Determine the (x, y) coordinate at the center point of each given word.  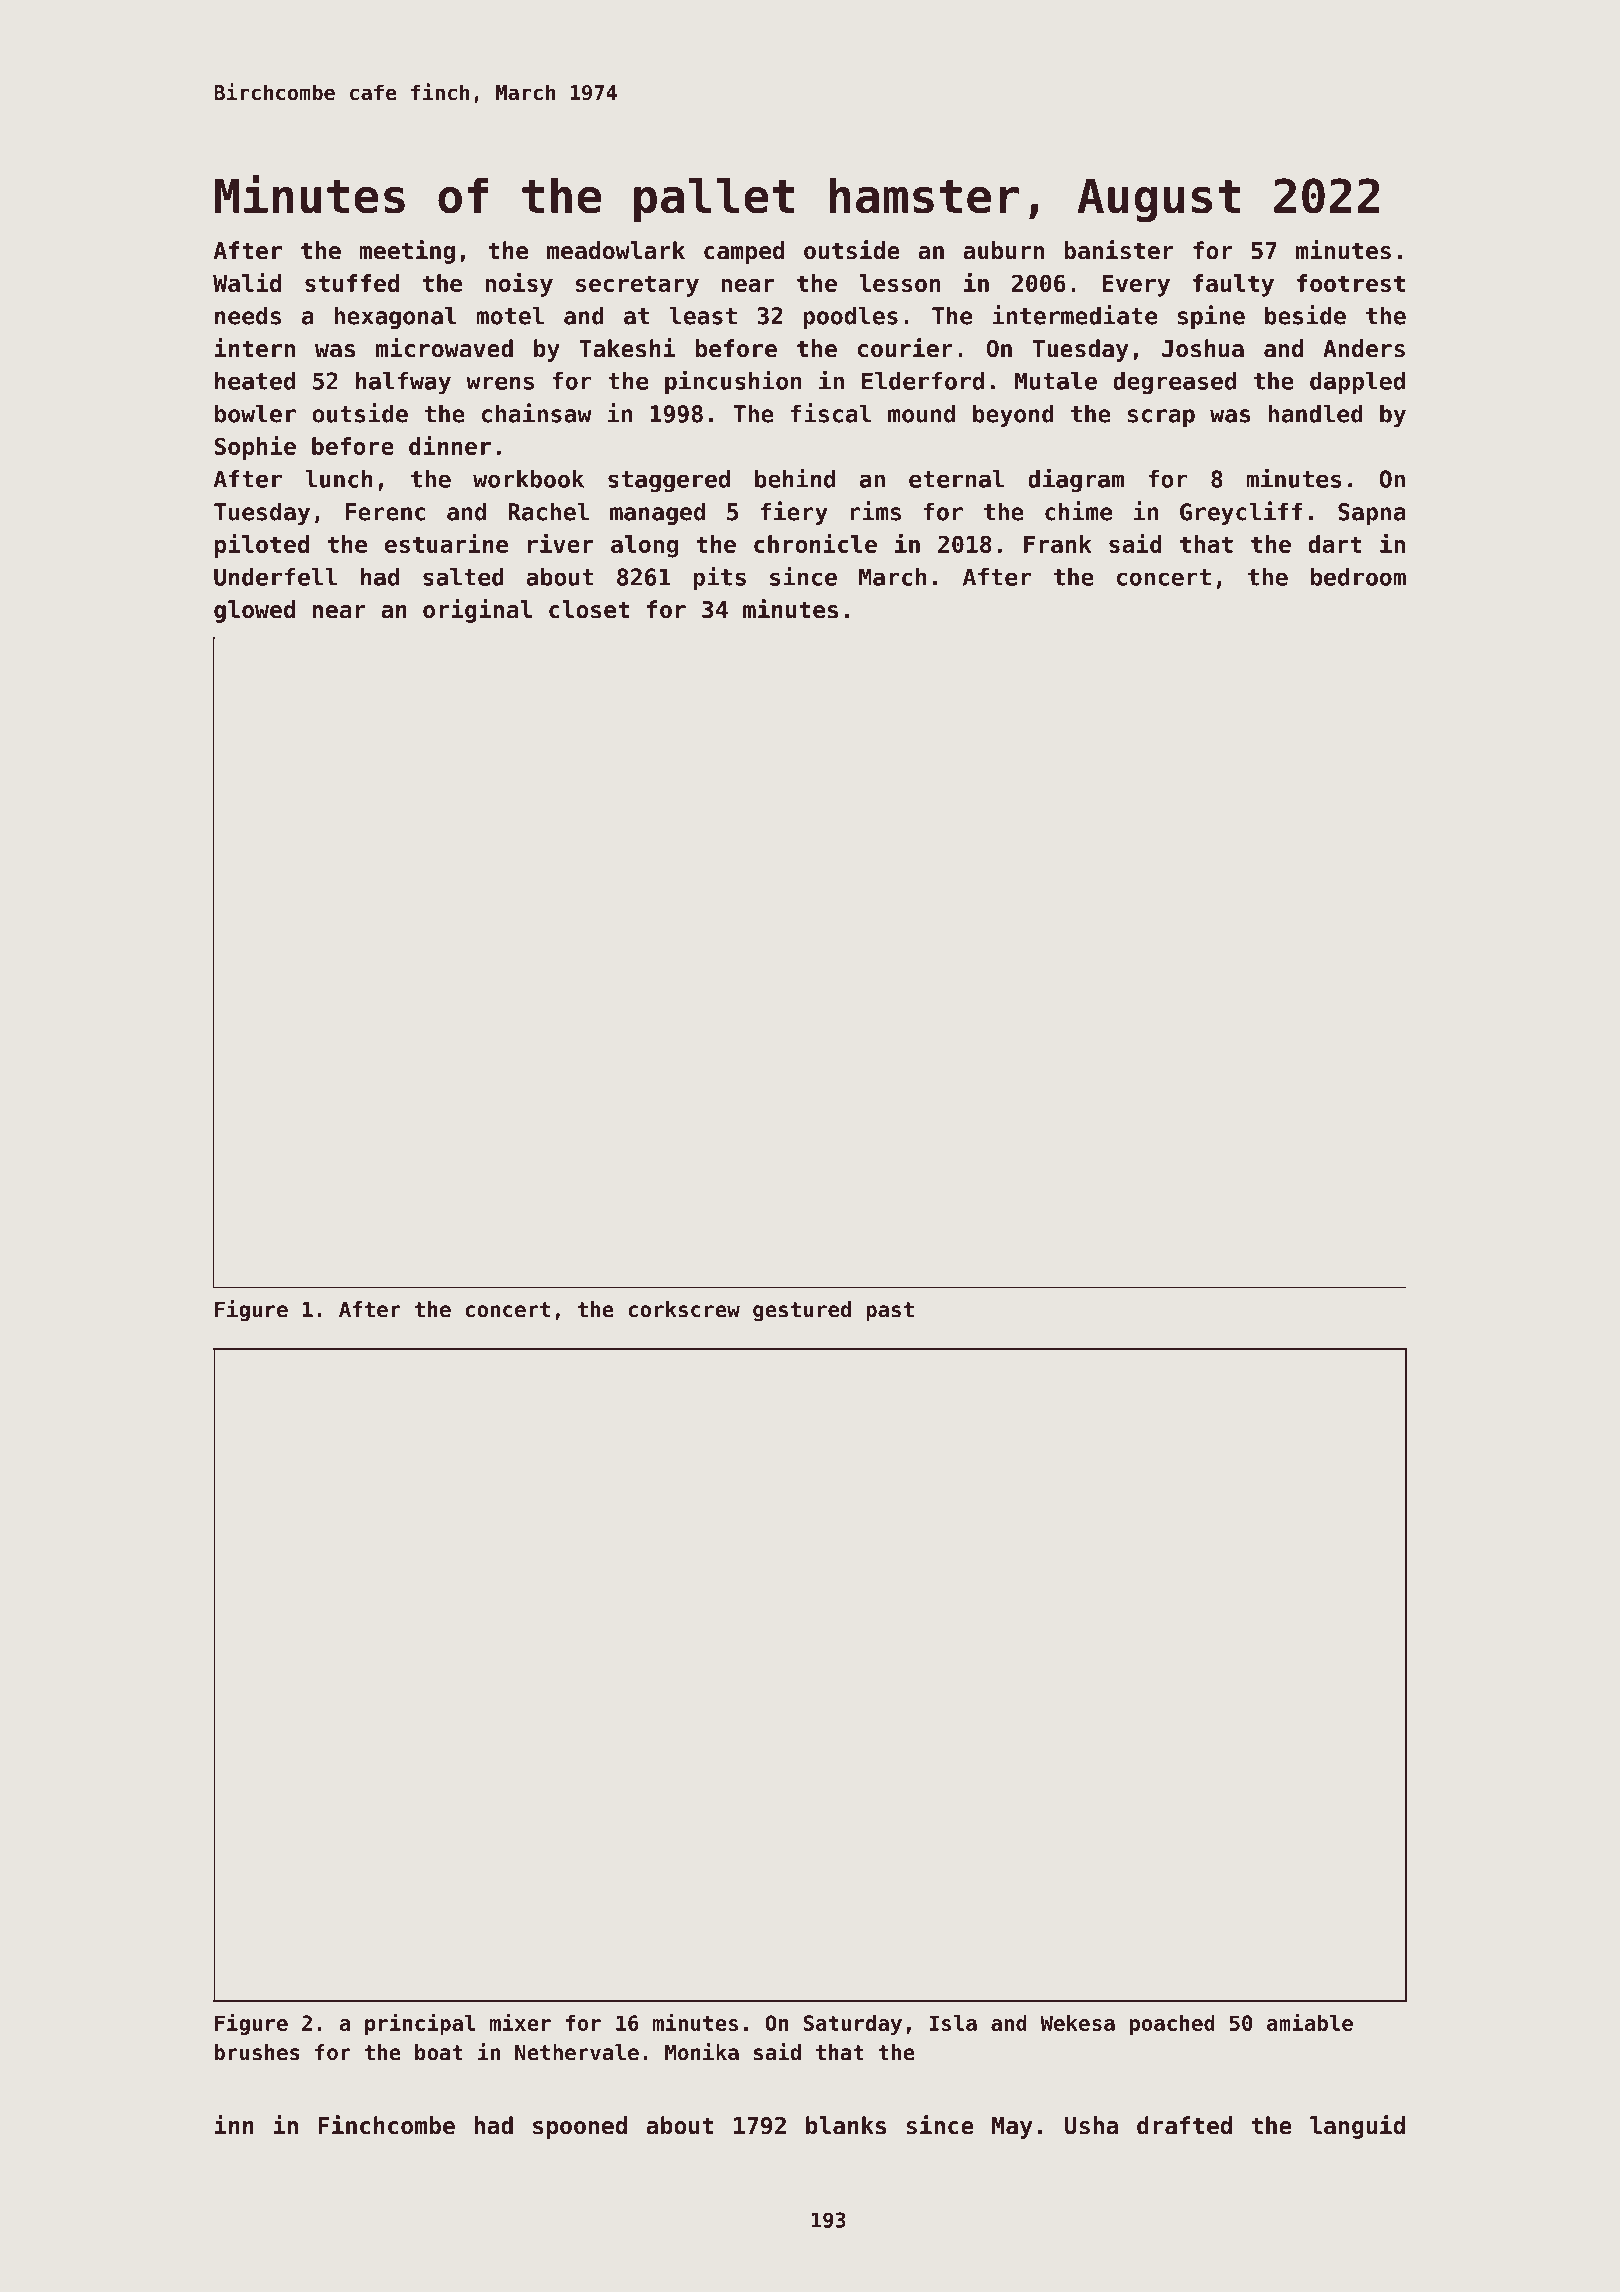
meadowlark (616, 250)
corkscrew (684, 1309)
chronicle (815, 543)
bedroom (1358, 577)
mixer (520, 2022)
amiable (1310, 2022)
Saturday (853, 2025)
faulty (1233, 285)
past (890, 1312)
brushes (257, 2052)
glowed (254, 611)
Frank (1057, 544)
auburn (1003, 250)
